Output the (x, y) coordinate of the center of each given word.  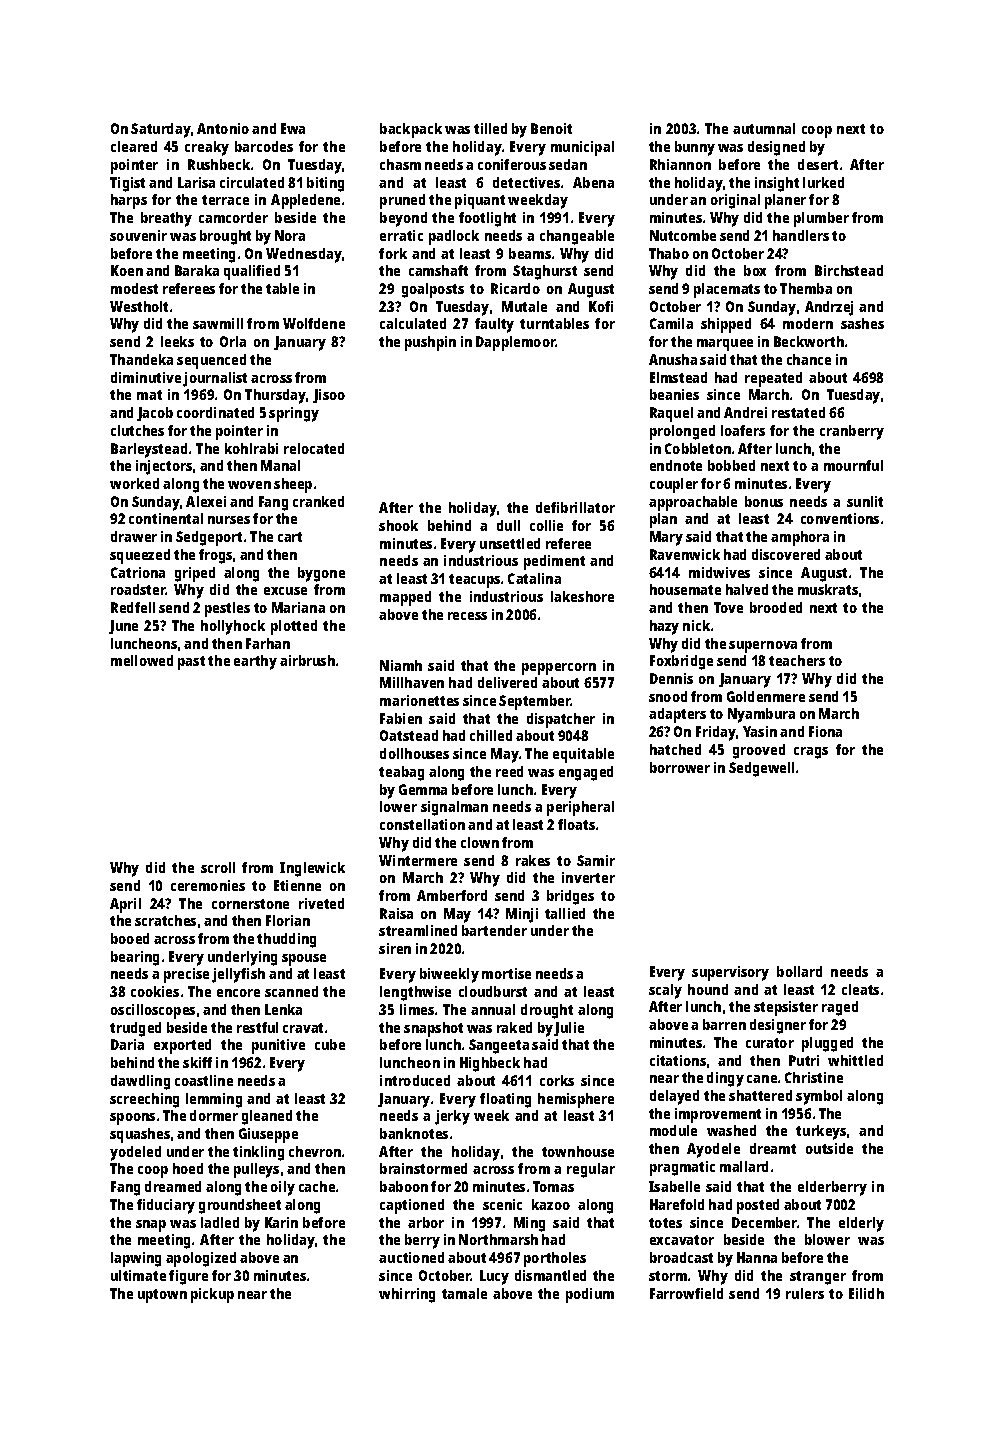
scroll (218, 867)
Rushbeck (219, 164)
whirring (407, 1295)
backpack (411, 130)
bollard (799, 971)
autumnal (764, 128)
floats (576, 824)
